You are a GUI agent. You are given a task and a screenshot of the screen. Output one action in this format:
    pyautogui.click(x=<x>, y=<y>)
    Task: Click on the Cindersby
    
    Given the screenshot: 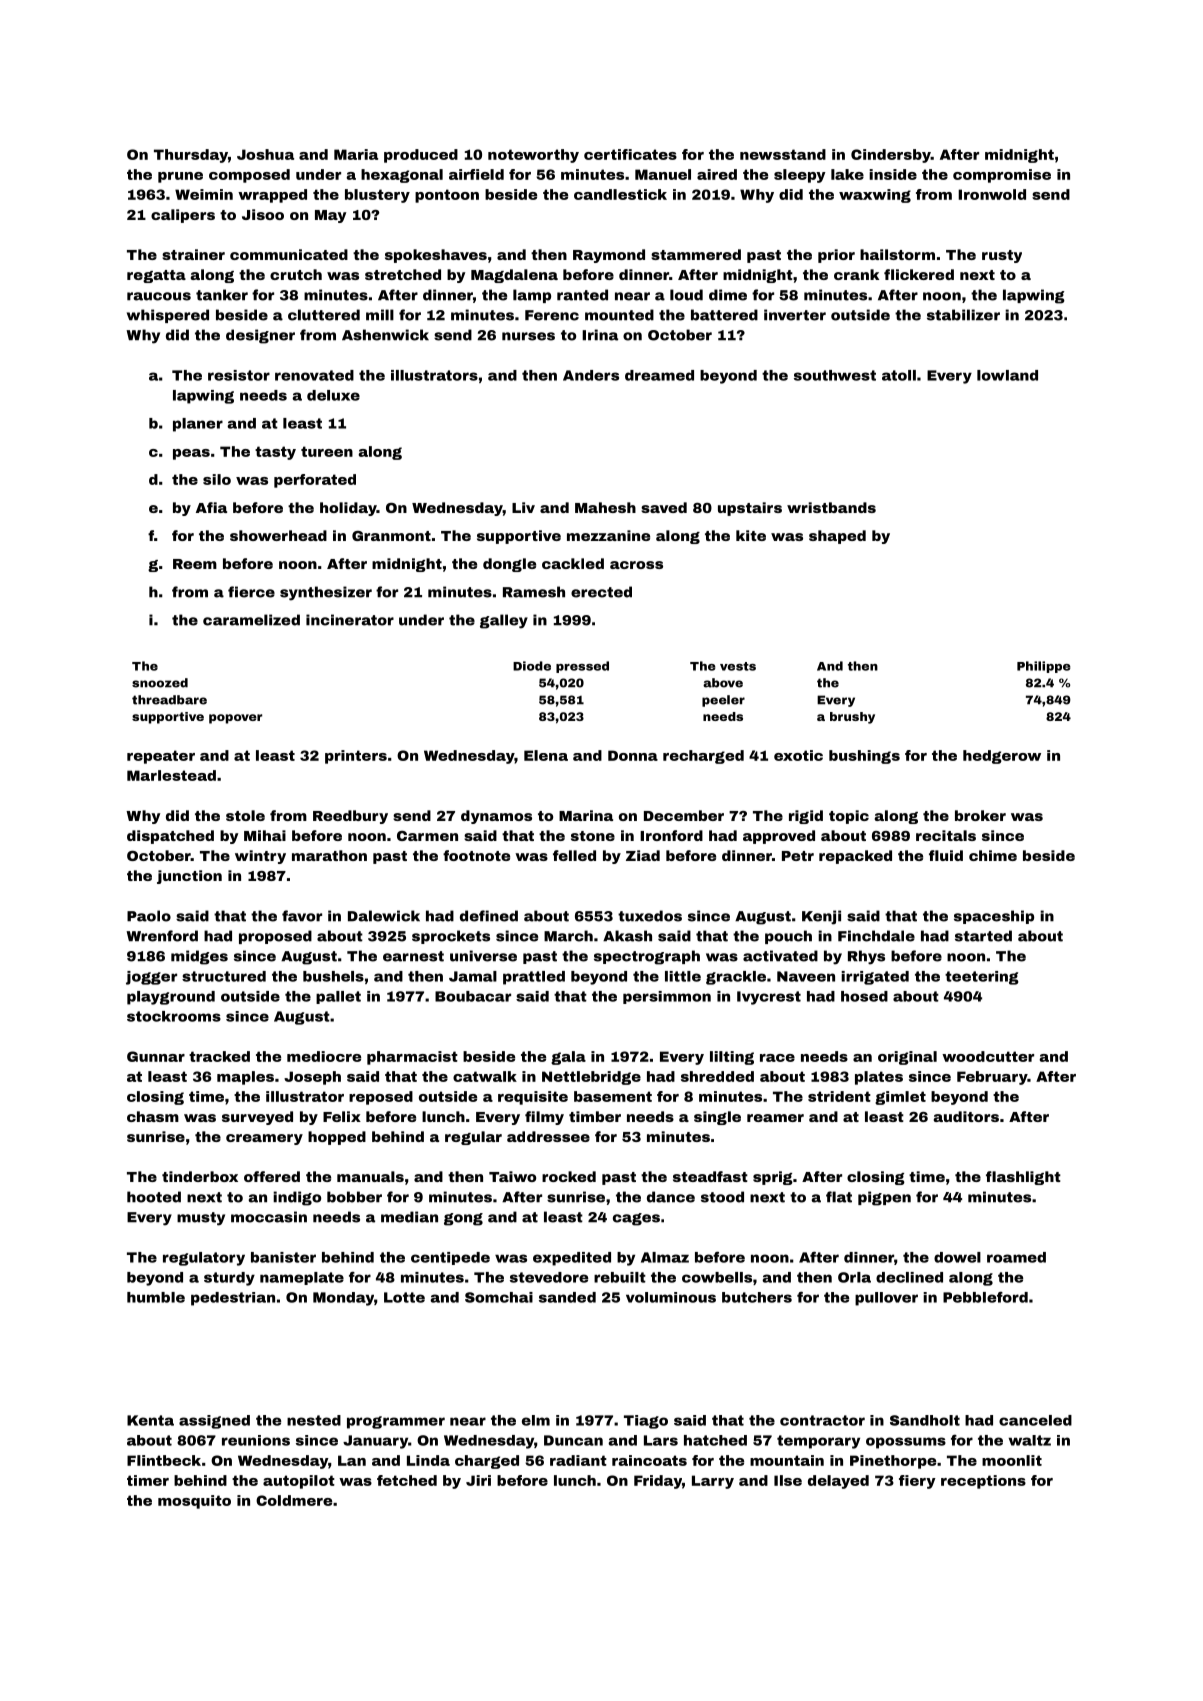 What is the action you would take?
    pyautogui.click(x=891, y=156)
